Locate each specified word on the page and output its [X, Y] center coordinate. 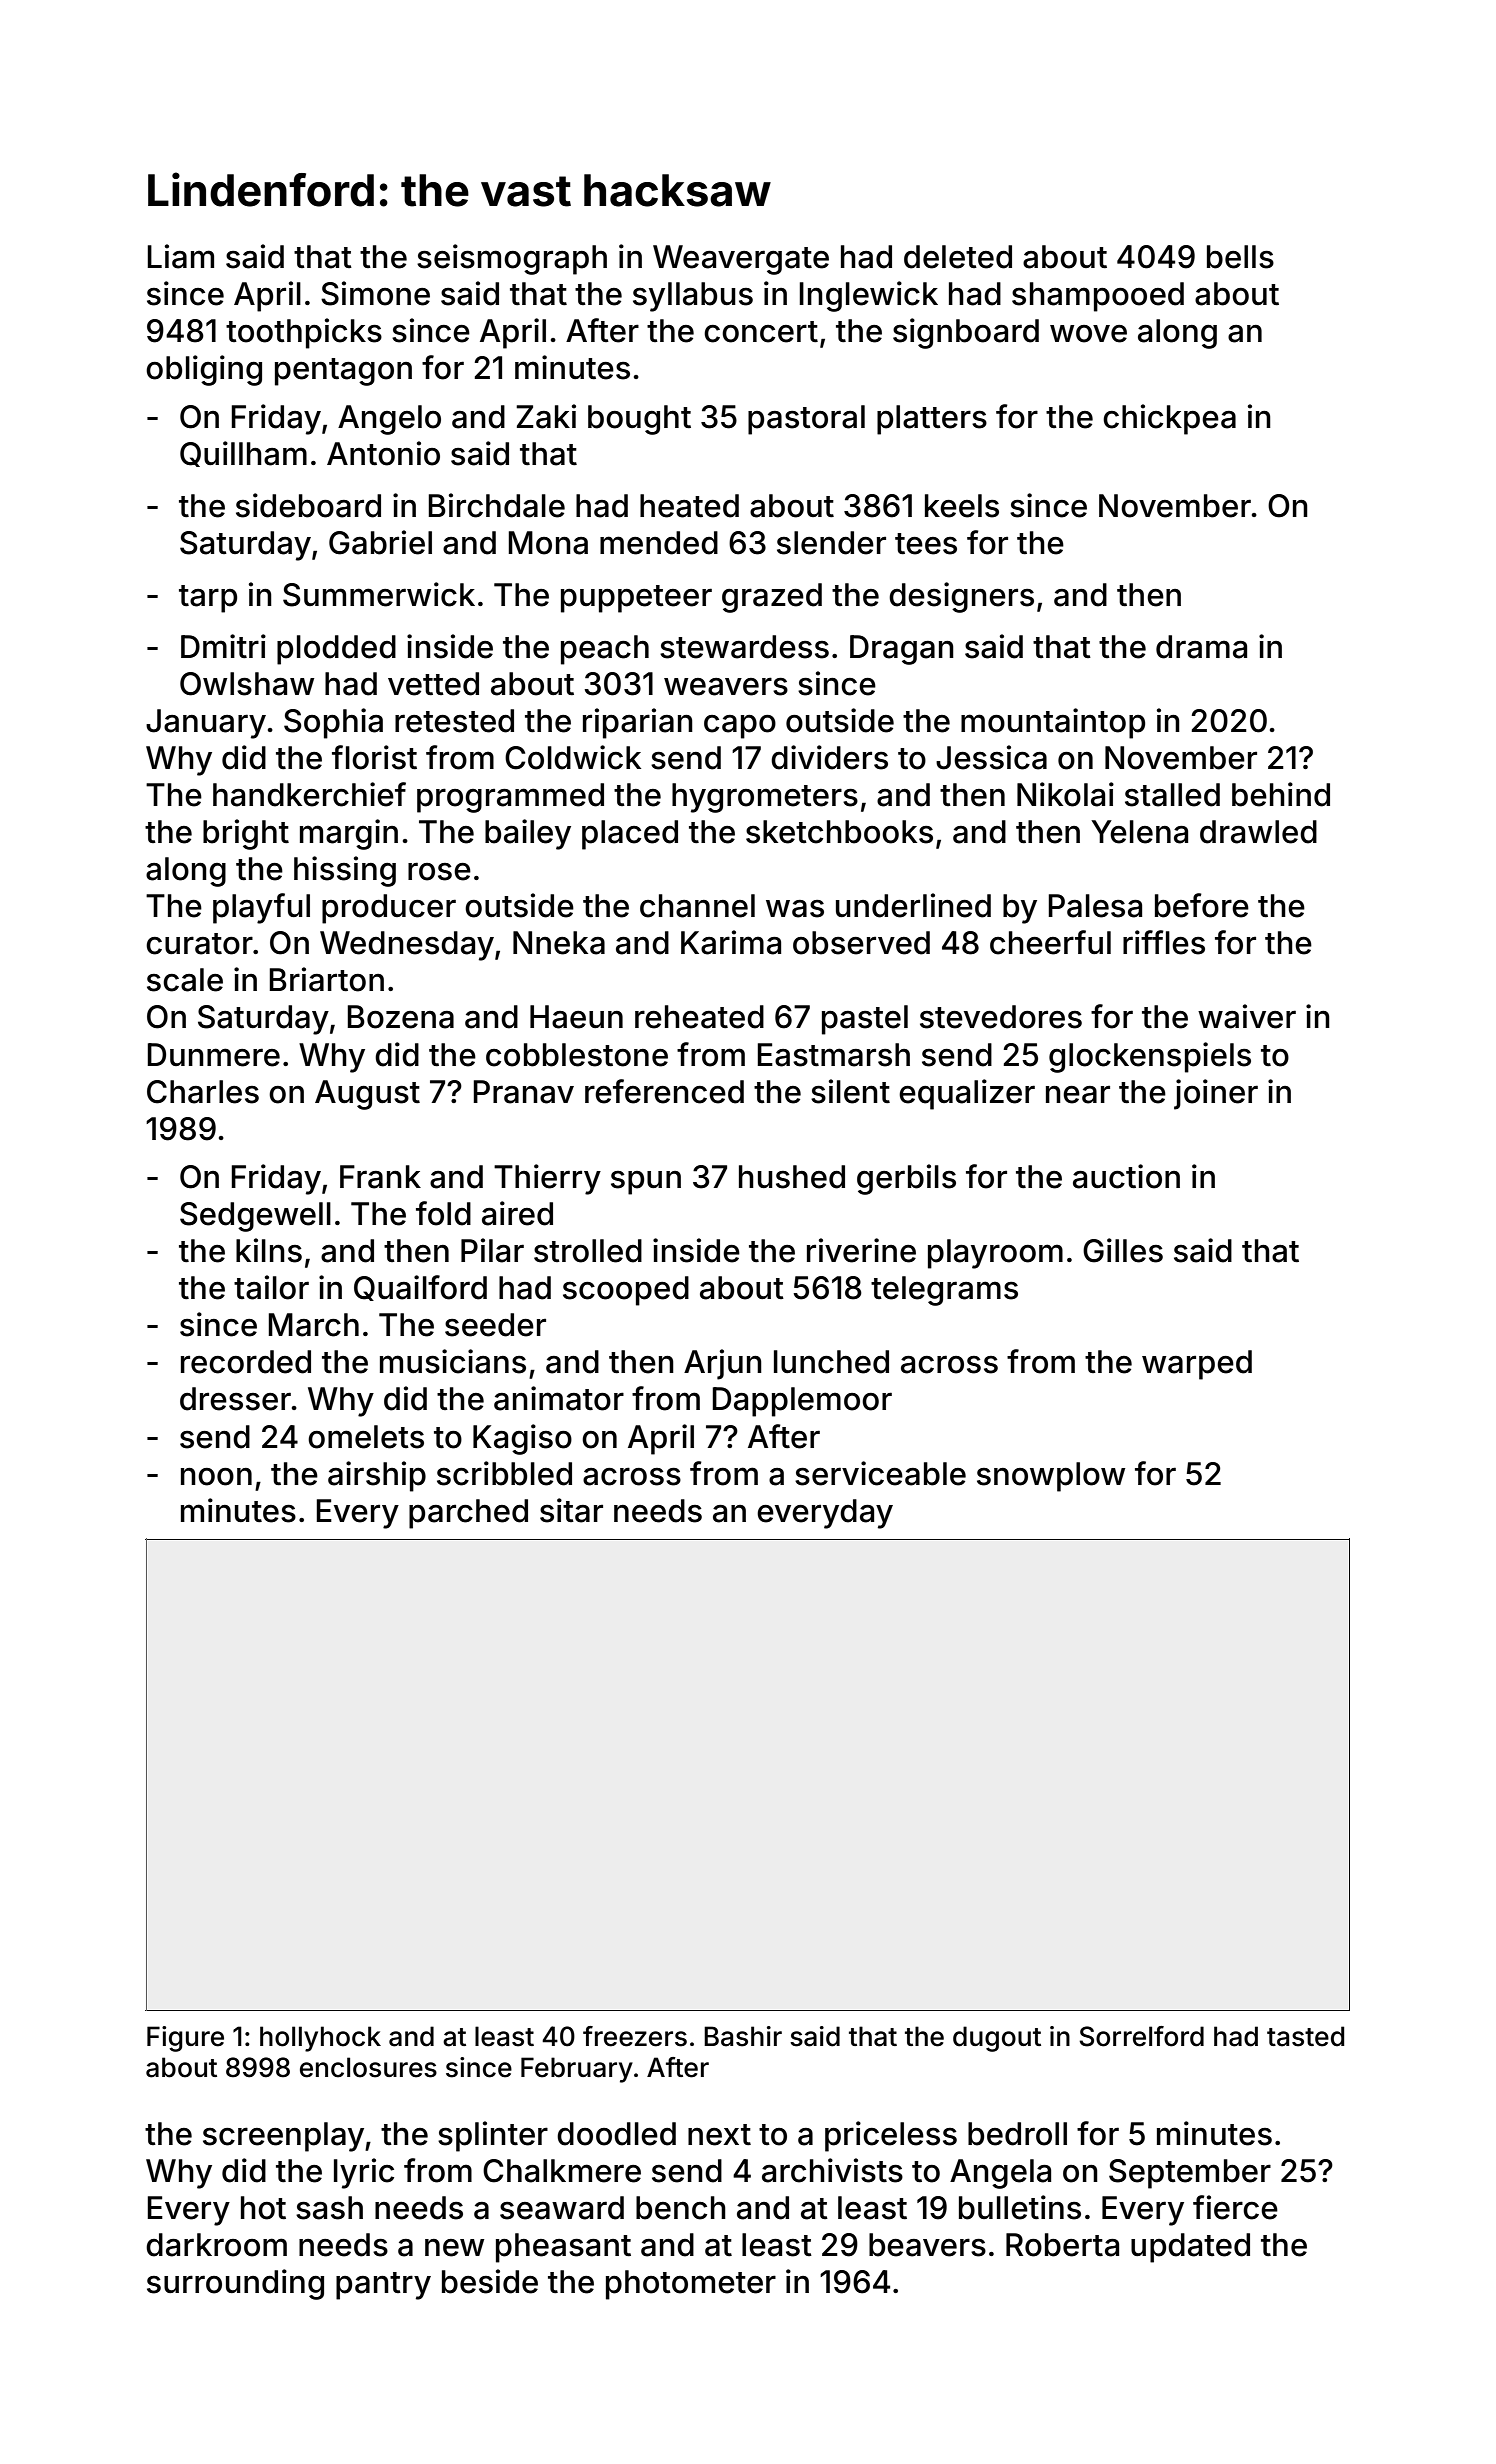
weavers [726, 686]
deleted [958, 257]
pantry [383, 2286]
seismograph [512, 259]
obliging [204, 370]
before [1202, 905]
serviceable [880, 1473]
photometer [691, 2285]
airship [377, 1476]
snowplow [1051, 1477]
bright [246, 834]
